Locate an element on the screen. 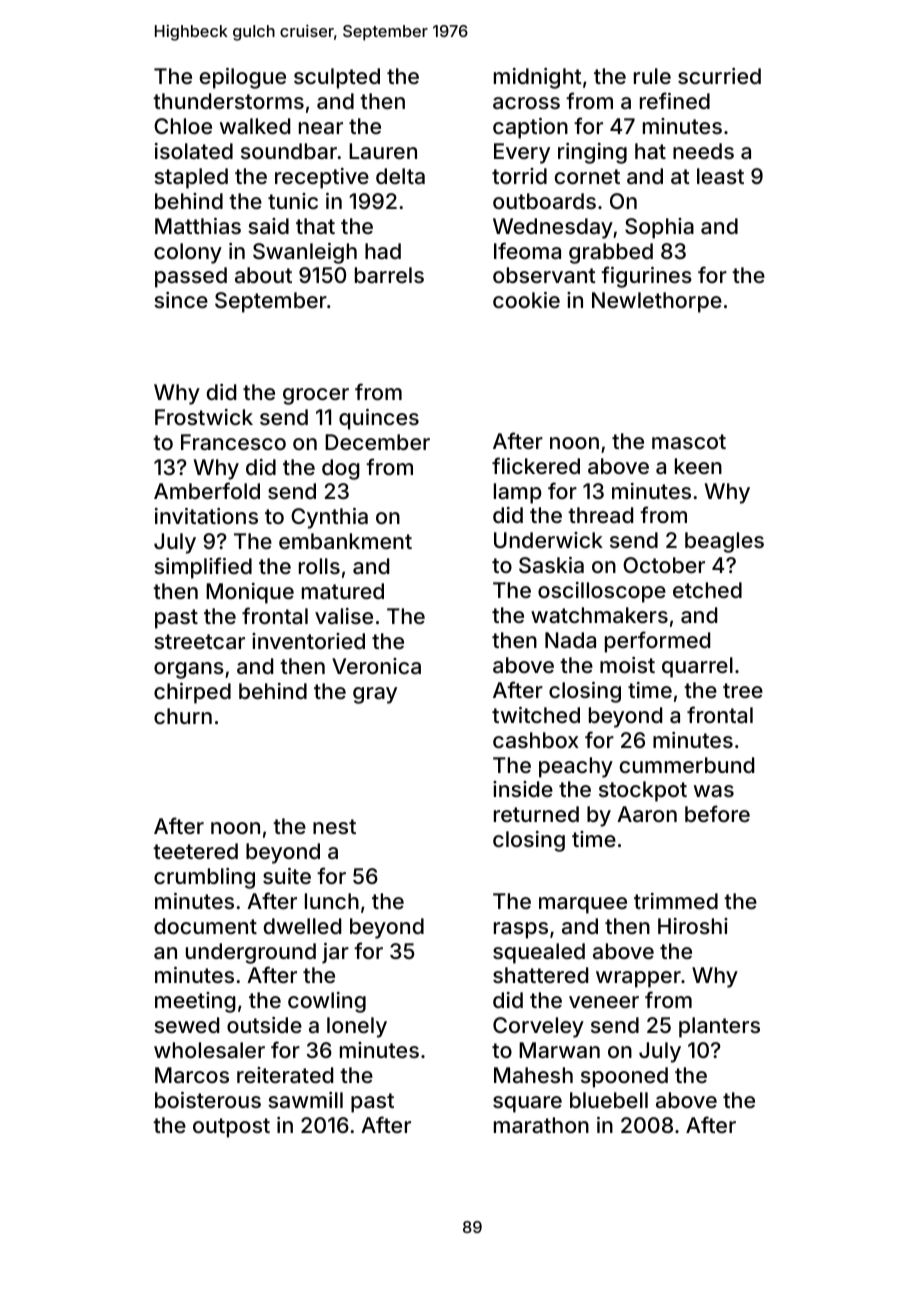 The height and width of the screenshot is (1311, 924). oscilloscope is located at coordinates (602, 592).
